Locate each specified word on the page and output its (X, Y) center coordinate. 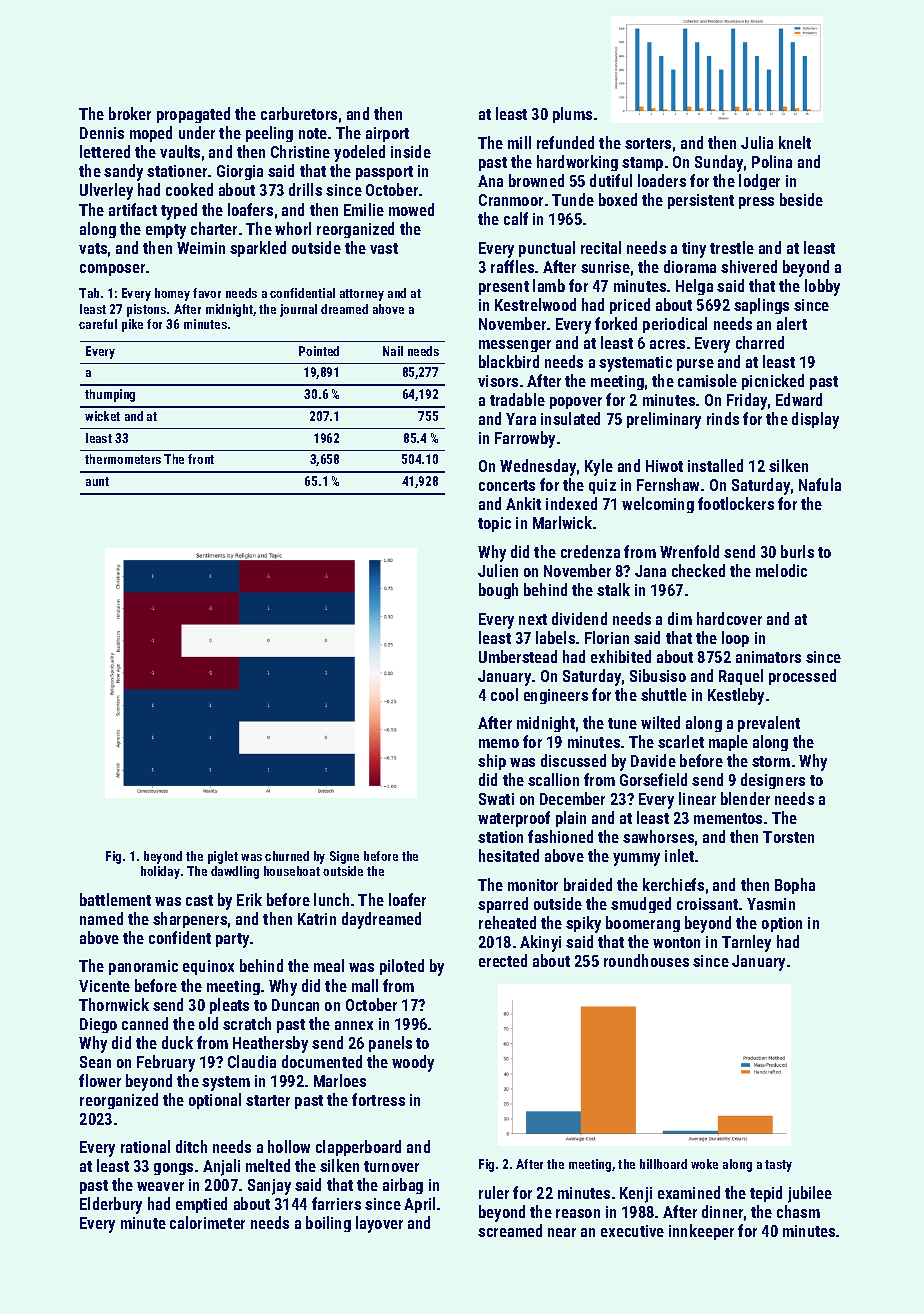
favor (207, 293)
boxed (618, 199)
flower (100, 1080)
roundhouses (646, 960)
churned (287, 856)
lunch (331, 899)
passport (384, 173)
